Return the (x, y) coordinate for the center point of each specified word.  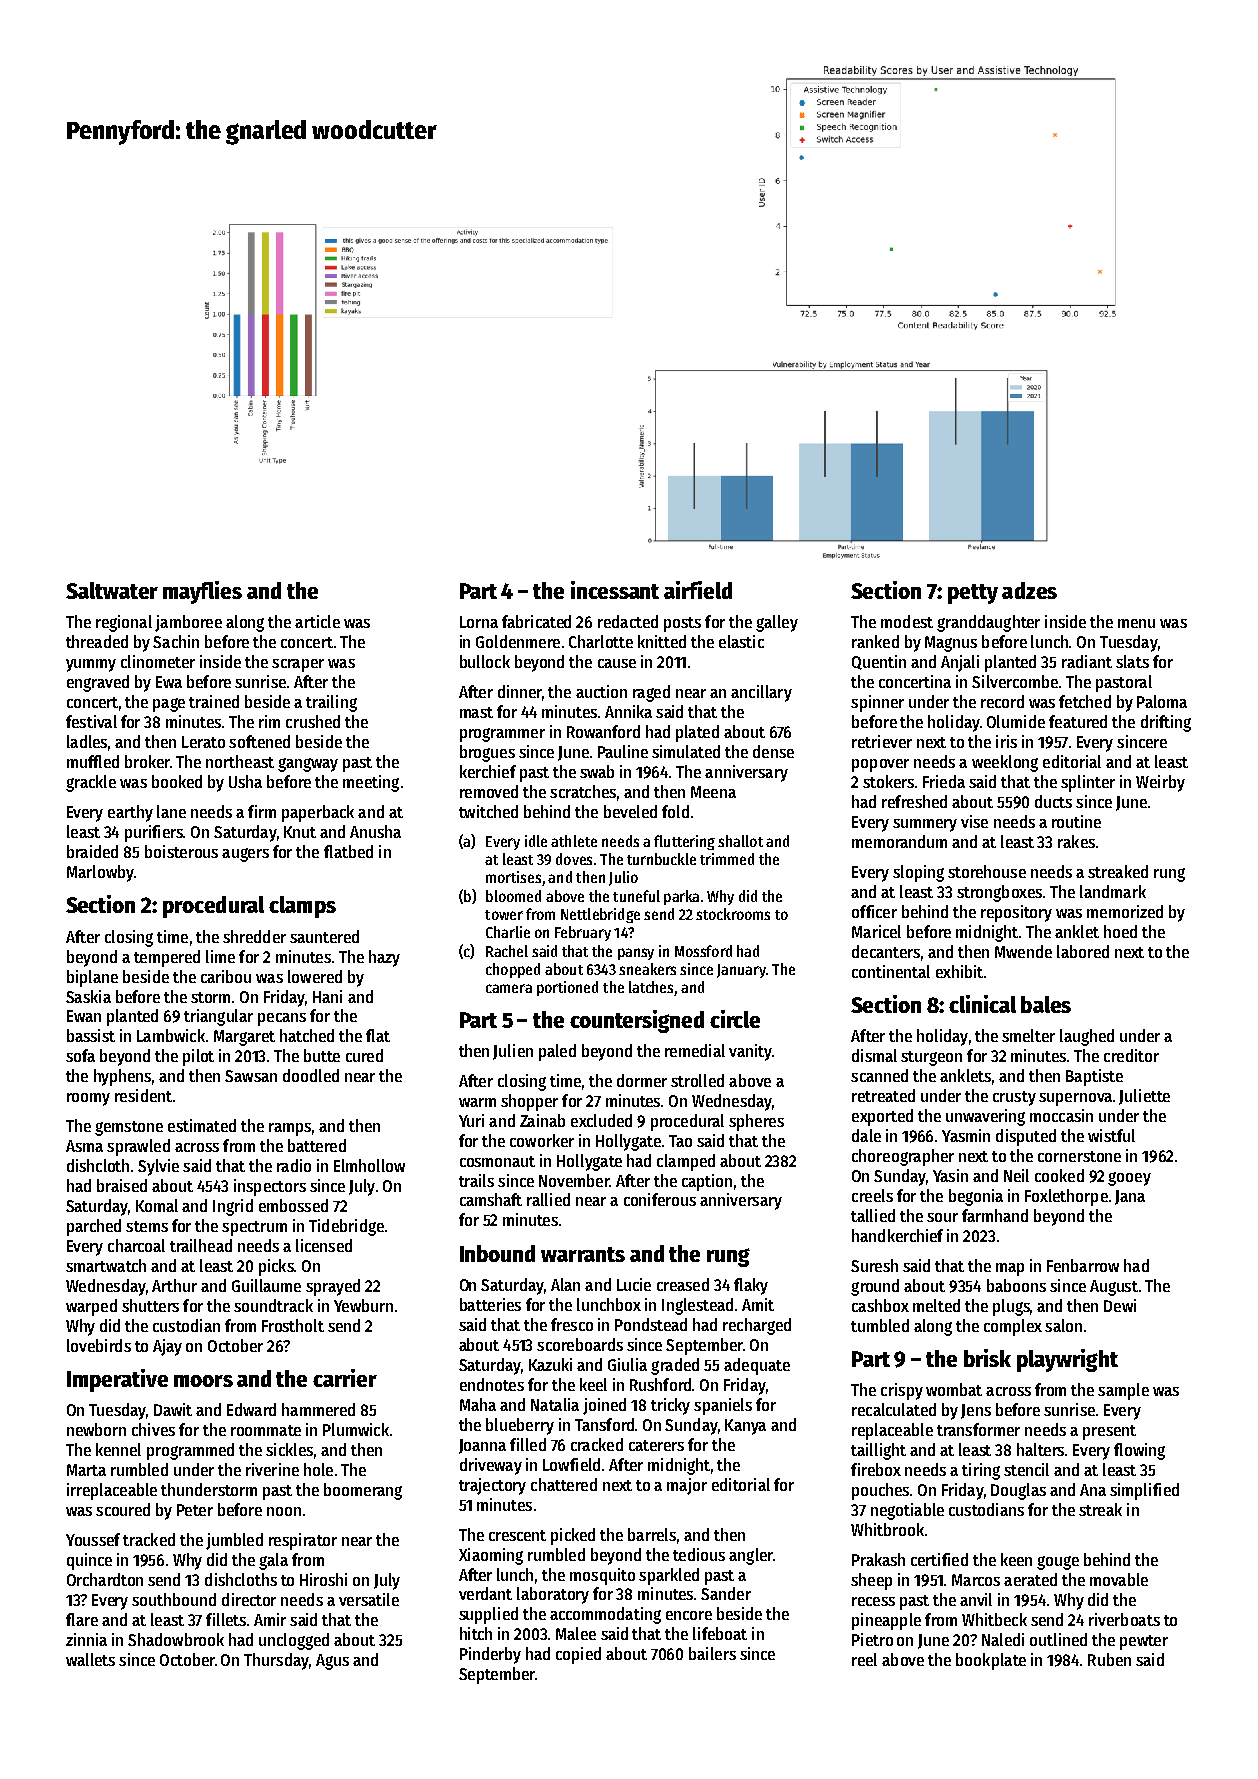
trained (214, 701)
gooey (1129, 1179)
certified (939, 1559)
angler (751, 1556)
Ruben (1109, 1659)
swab (597, 771)
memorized (1125, 911)
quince (89, 1561)
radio (294, 1165)
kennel (118, 1449)
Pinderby (490, 1655)
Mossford (703, 951)
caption (707, 1182)
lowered (315, 976)
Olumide (1016, 721)
